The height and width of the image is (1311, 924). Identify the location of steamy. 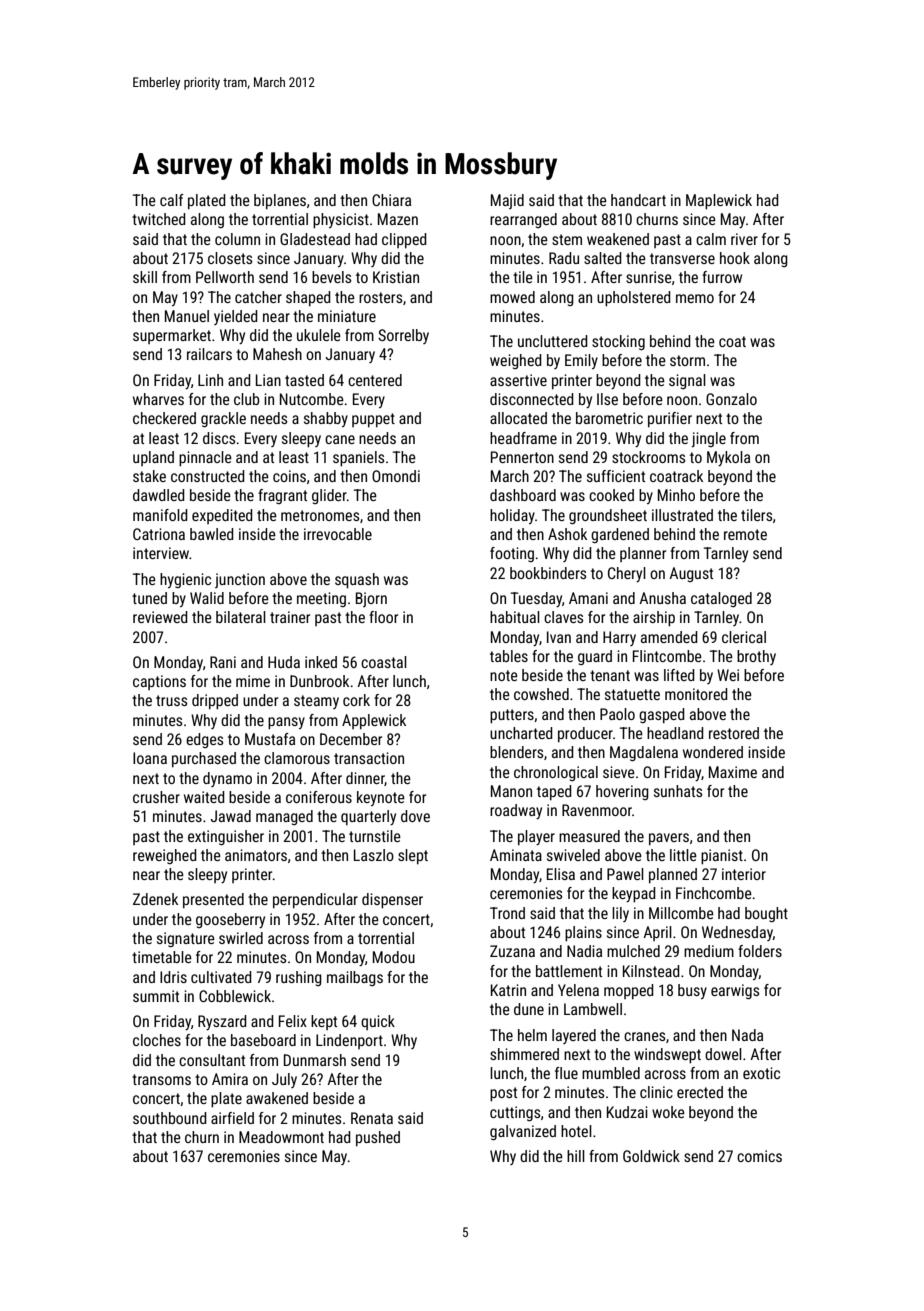
(316, 702).
